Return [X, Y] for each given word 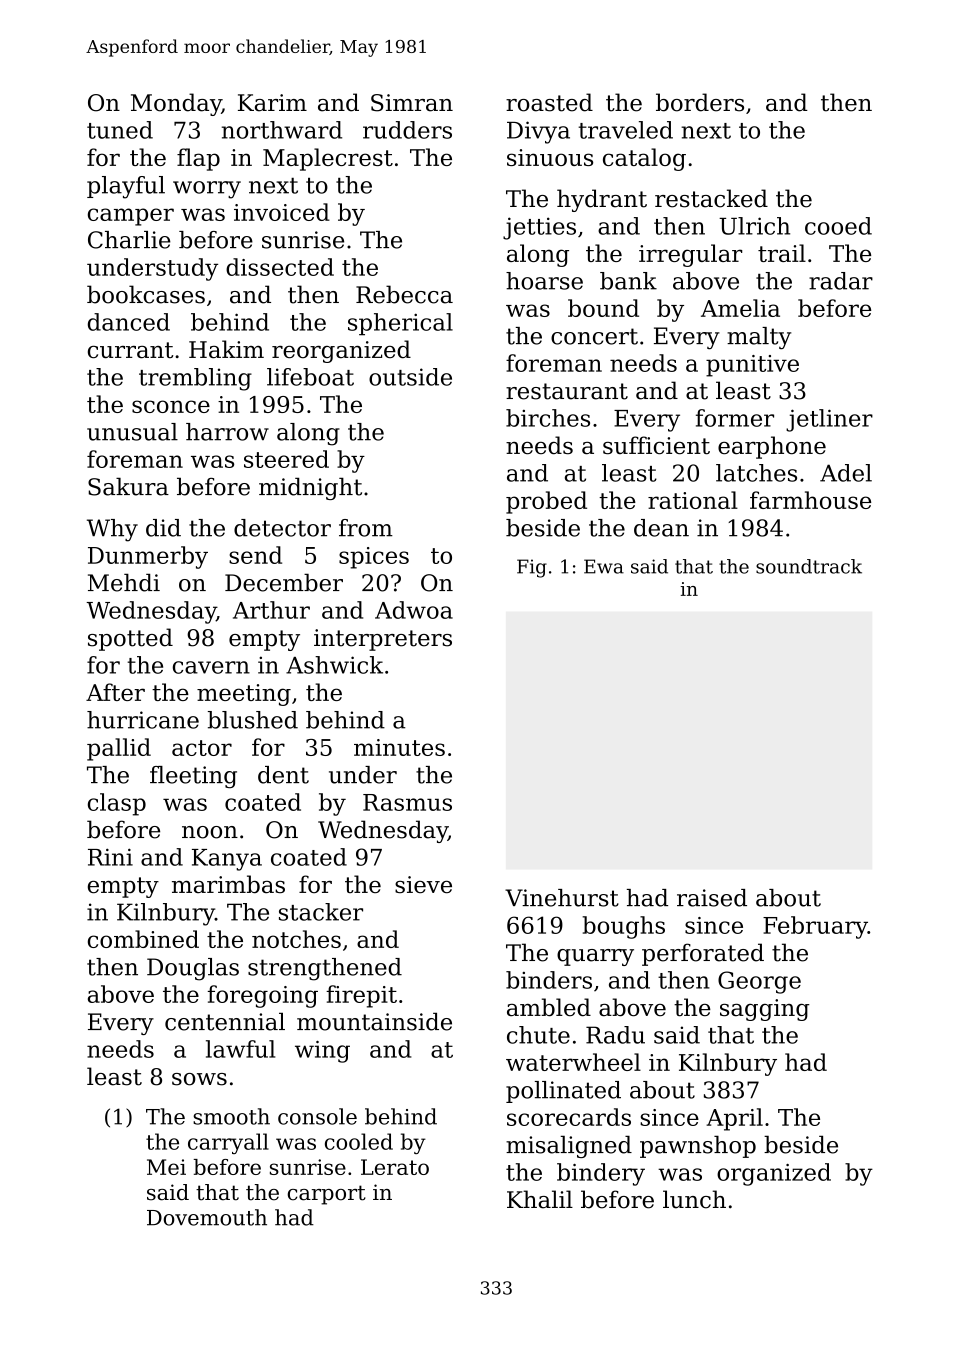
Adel [846, 473]
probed [546, 502]
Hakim [226, 349]
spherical [400, 324]
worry [207, 190]
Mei [166, 1167]
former [735, 418]
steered [286, 459]
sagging [765, 1010]
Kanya [227, 860]
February [815, 927]
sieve [423, 885]
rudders [407, 130]
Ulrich [754, 226]
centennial [225, 1022]
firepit [361, 996]
